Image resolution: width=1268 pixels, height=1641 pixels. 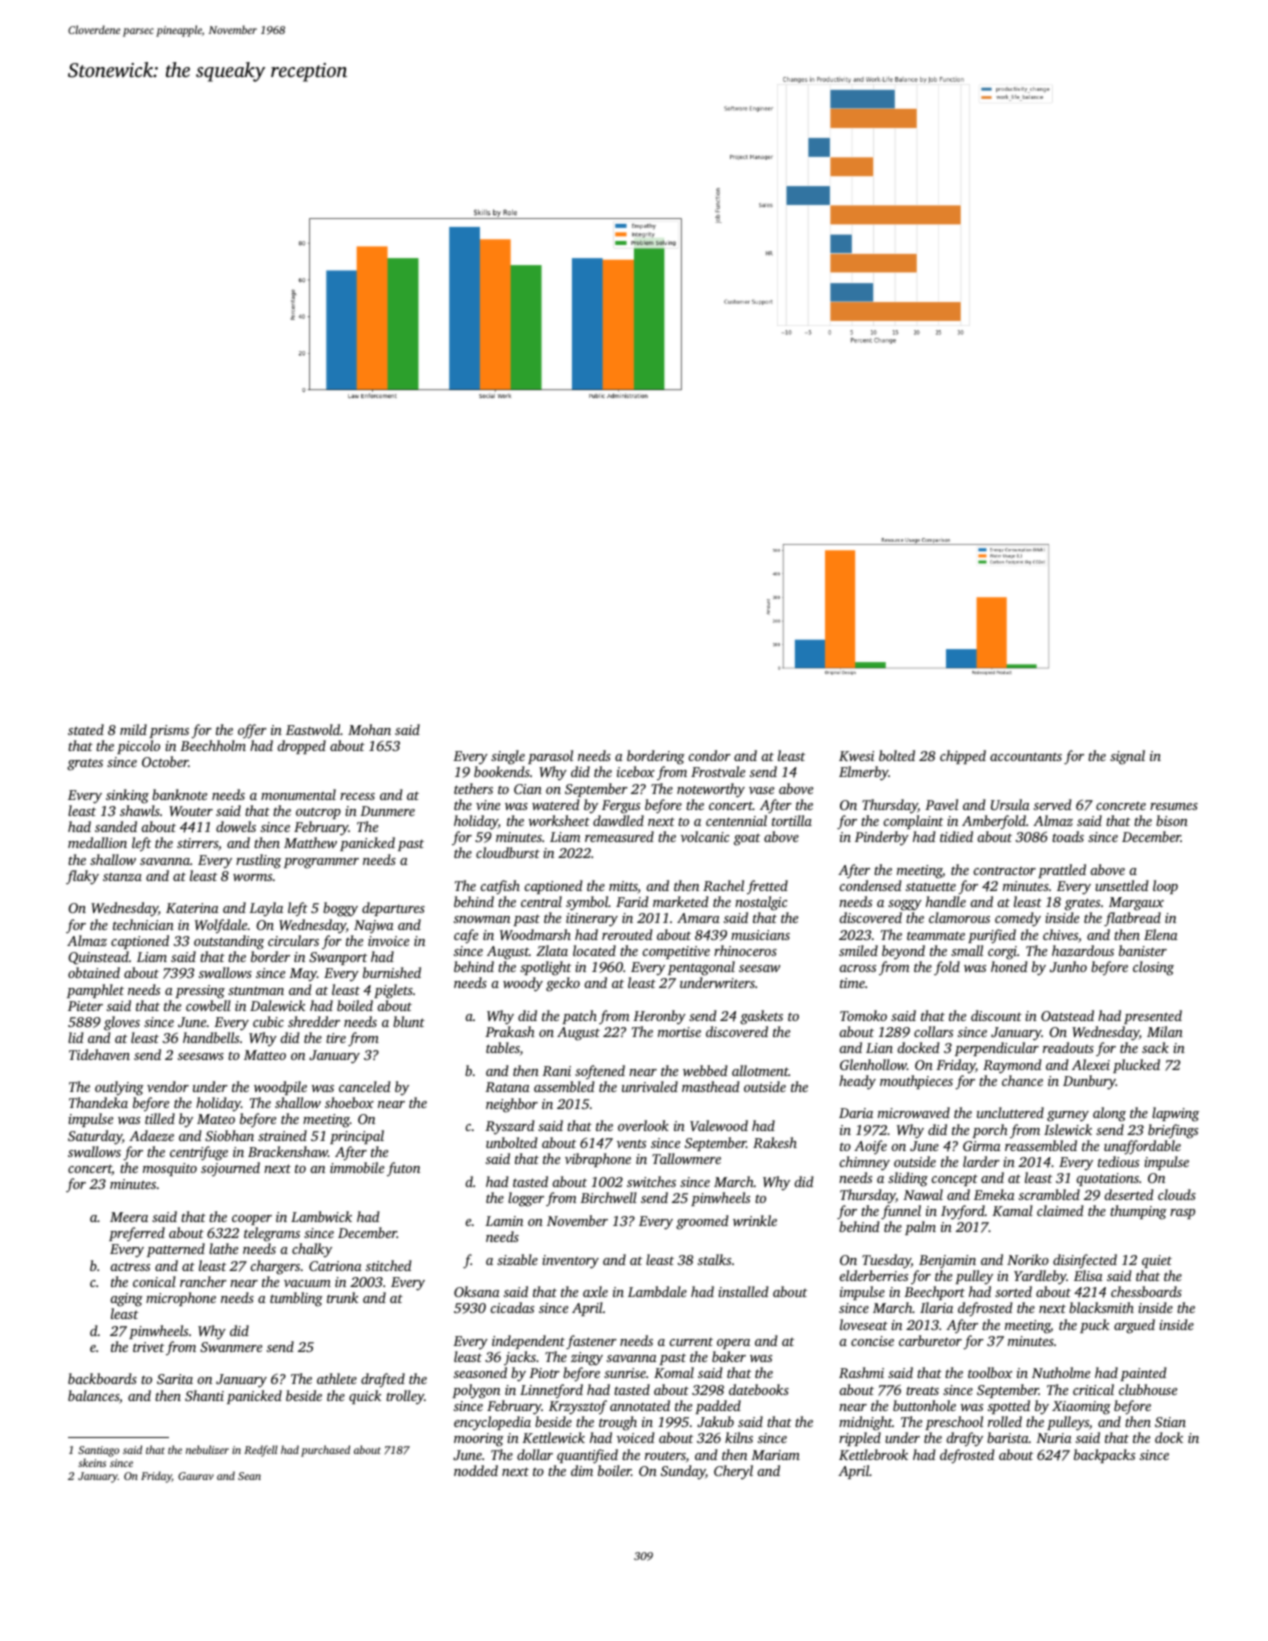 I want to click on spotlight, so click(x=545, y=968).
